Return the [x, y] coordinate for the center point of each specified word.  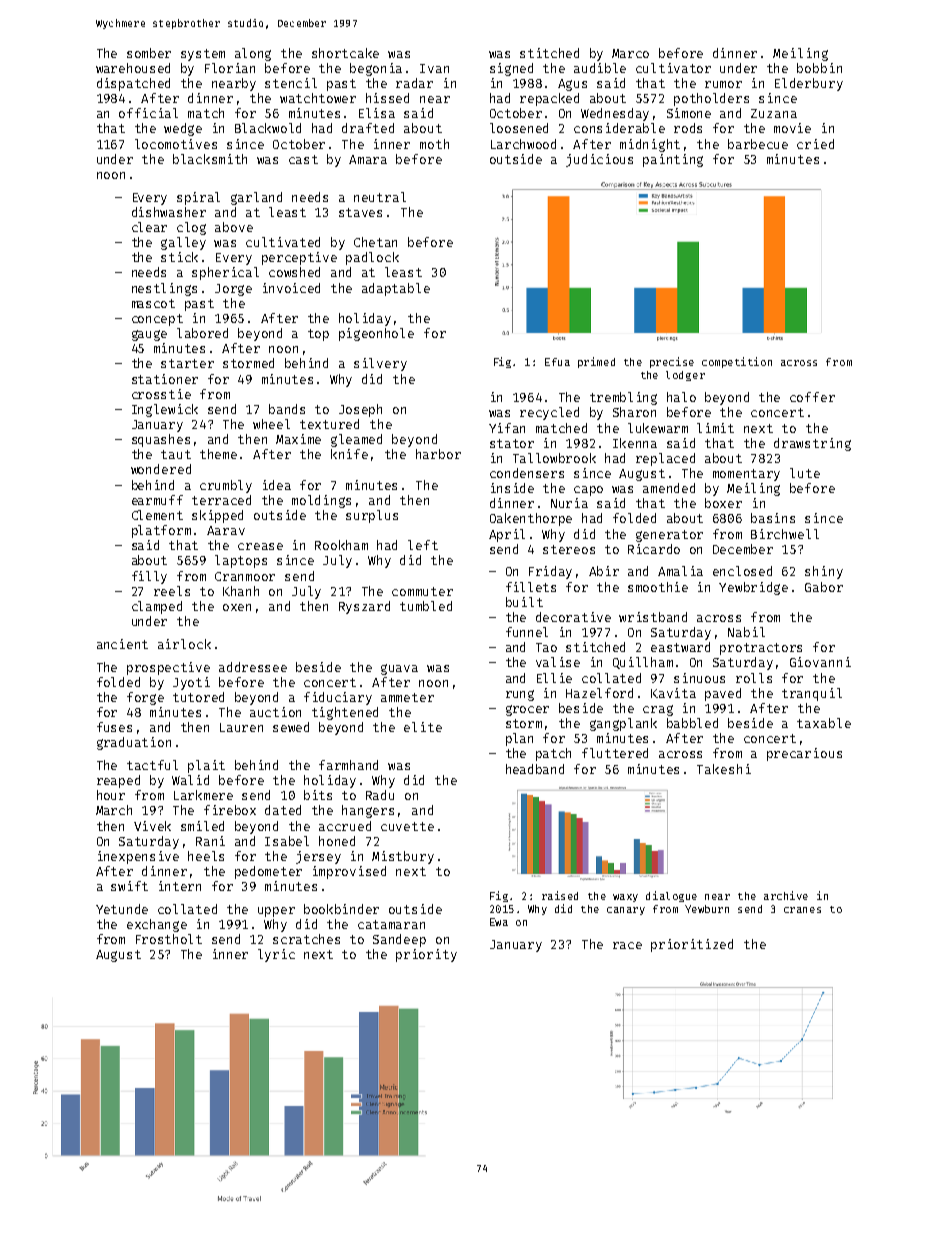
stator [512, 443]
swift [129, 886]
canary [626, 911]
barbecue [758, 144]
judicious [599, 160]
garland [256, 198]
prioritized [692, 945]
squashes [161, 440]
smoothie [658, 587]
